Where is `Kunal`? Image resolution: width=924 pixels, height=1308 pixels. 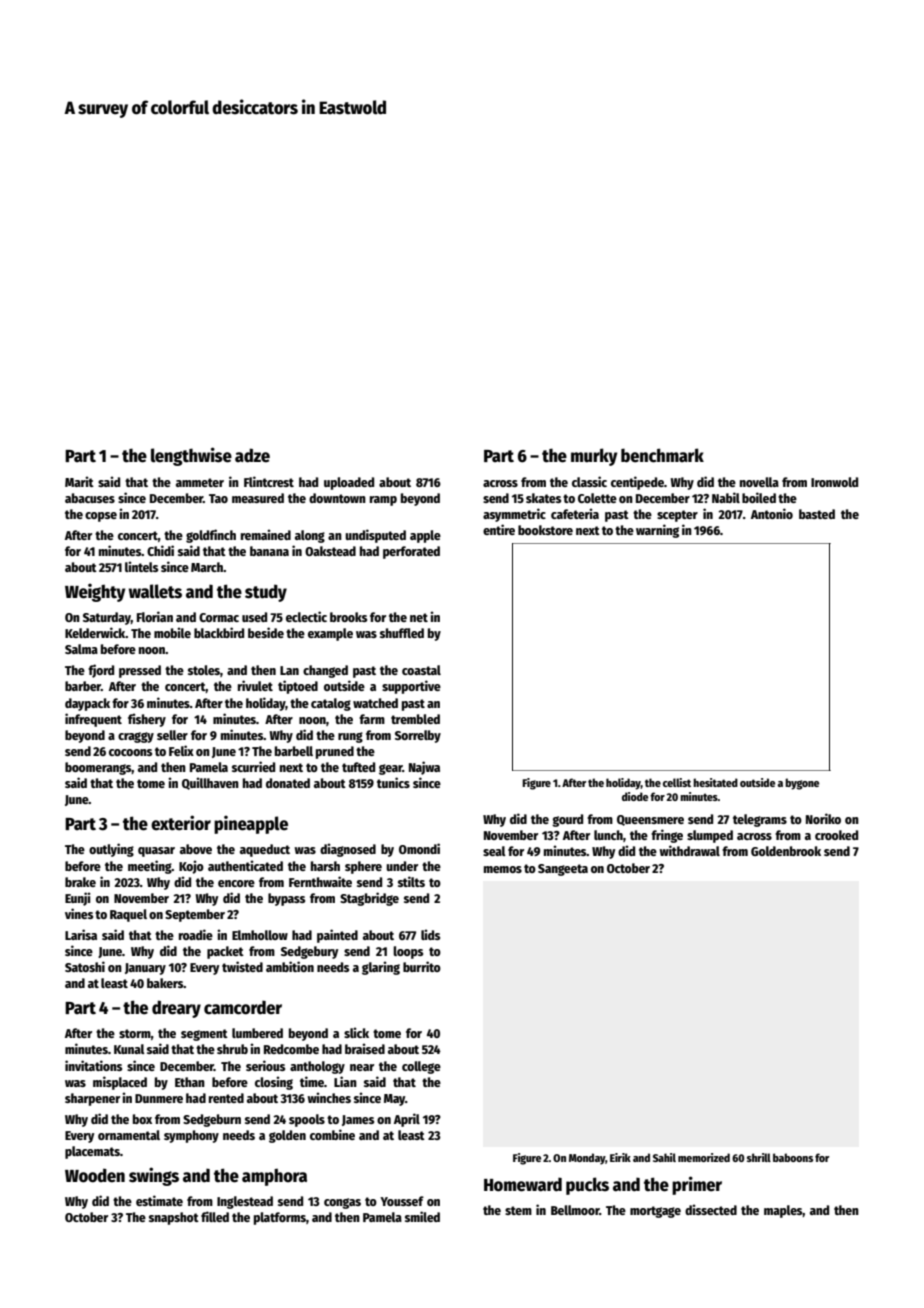
Kunal is located at coordinates (129, 1049).
